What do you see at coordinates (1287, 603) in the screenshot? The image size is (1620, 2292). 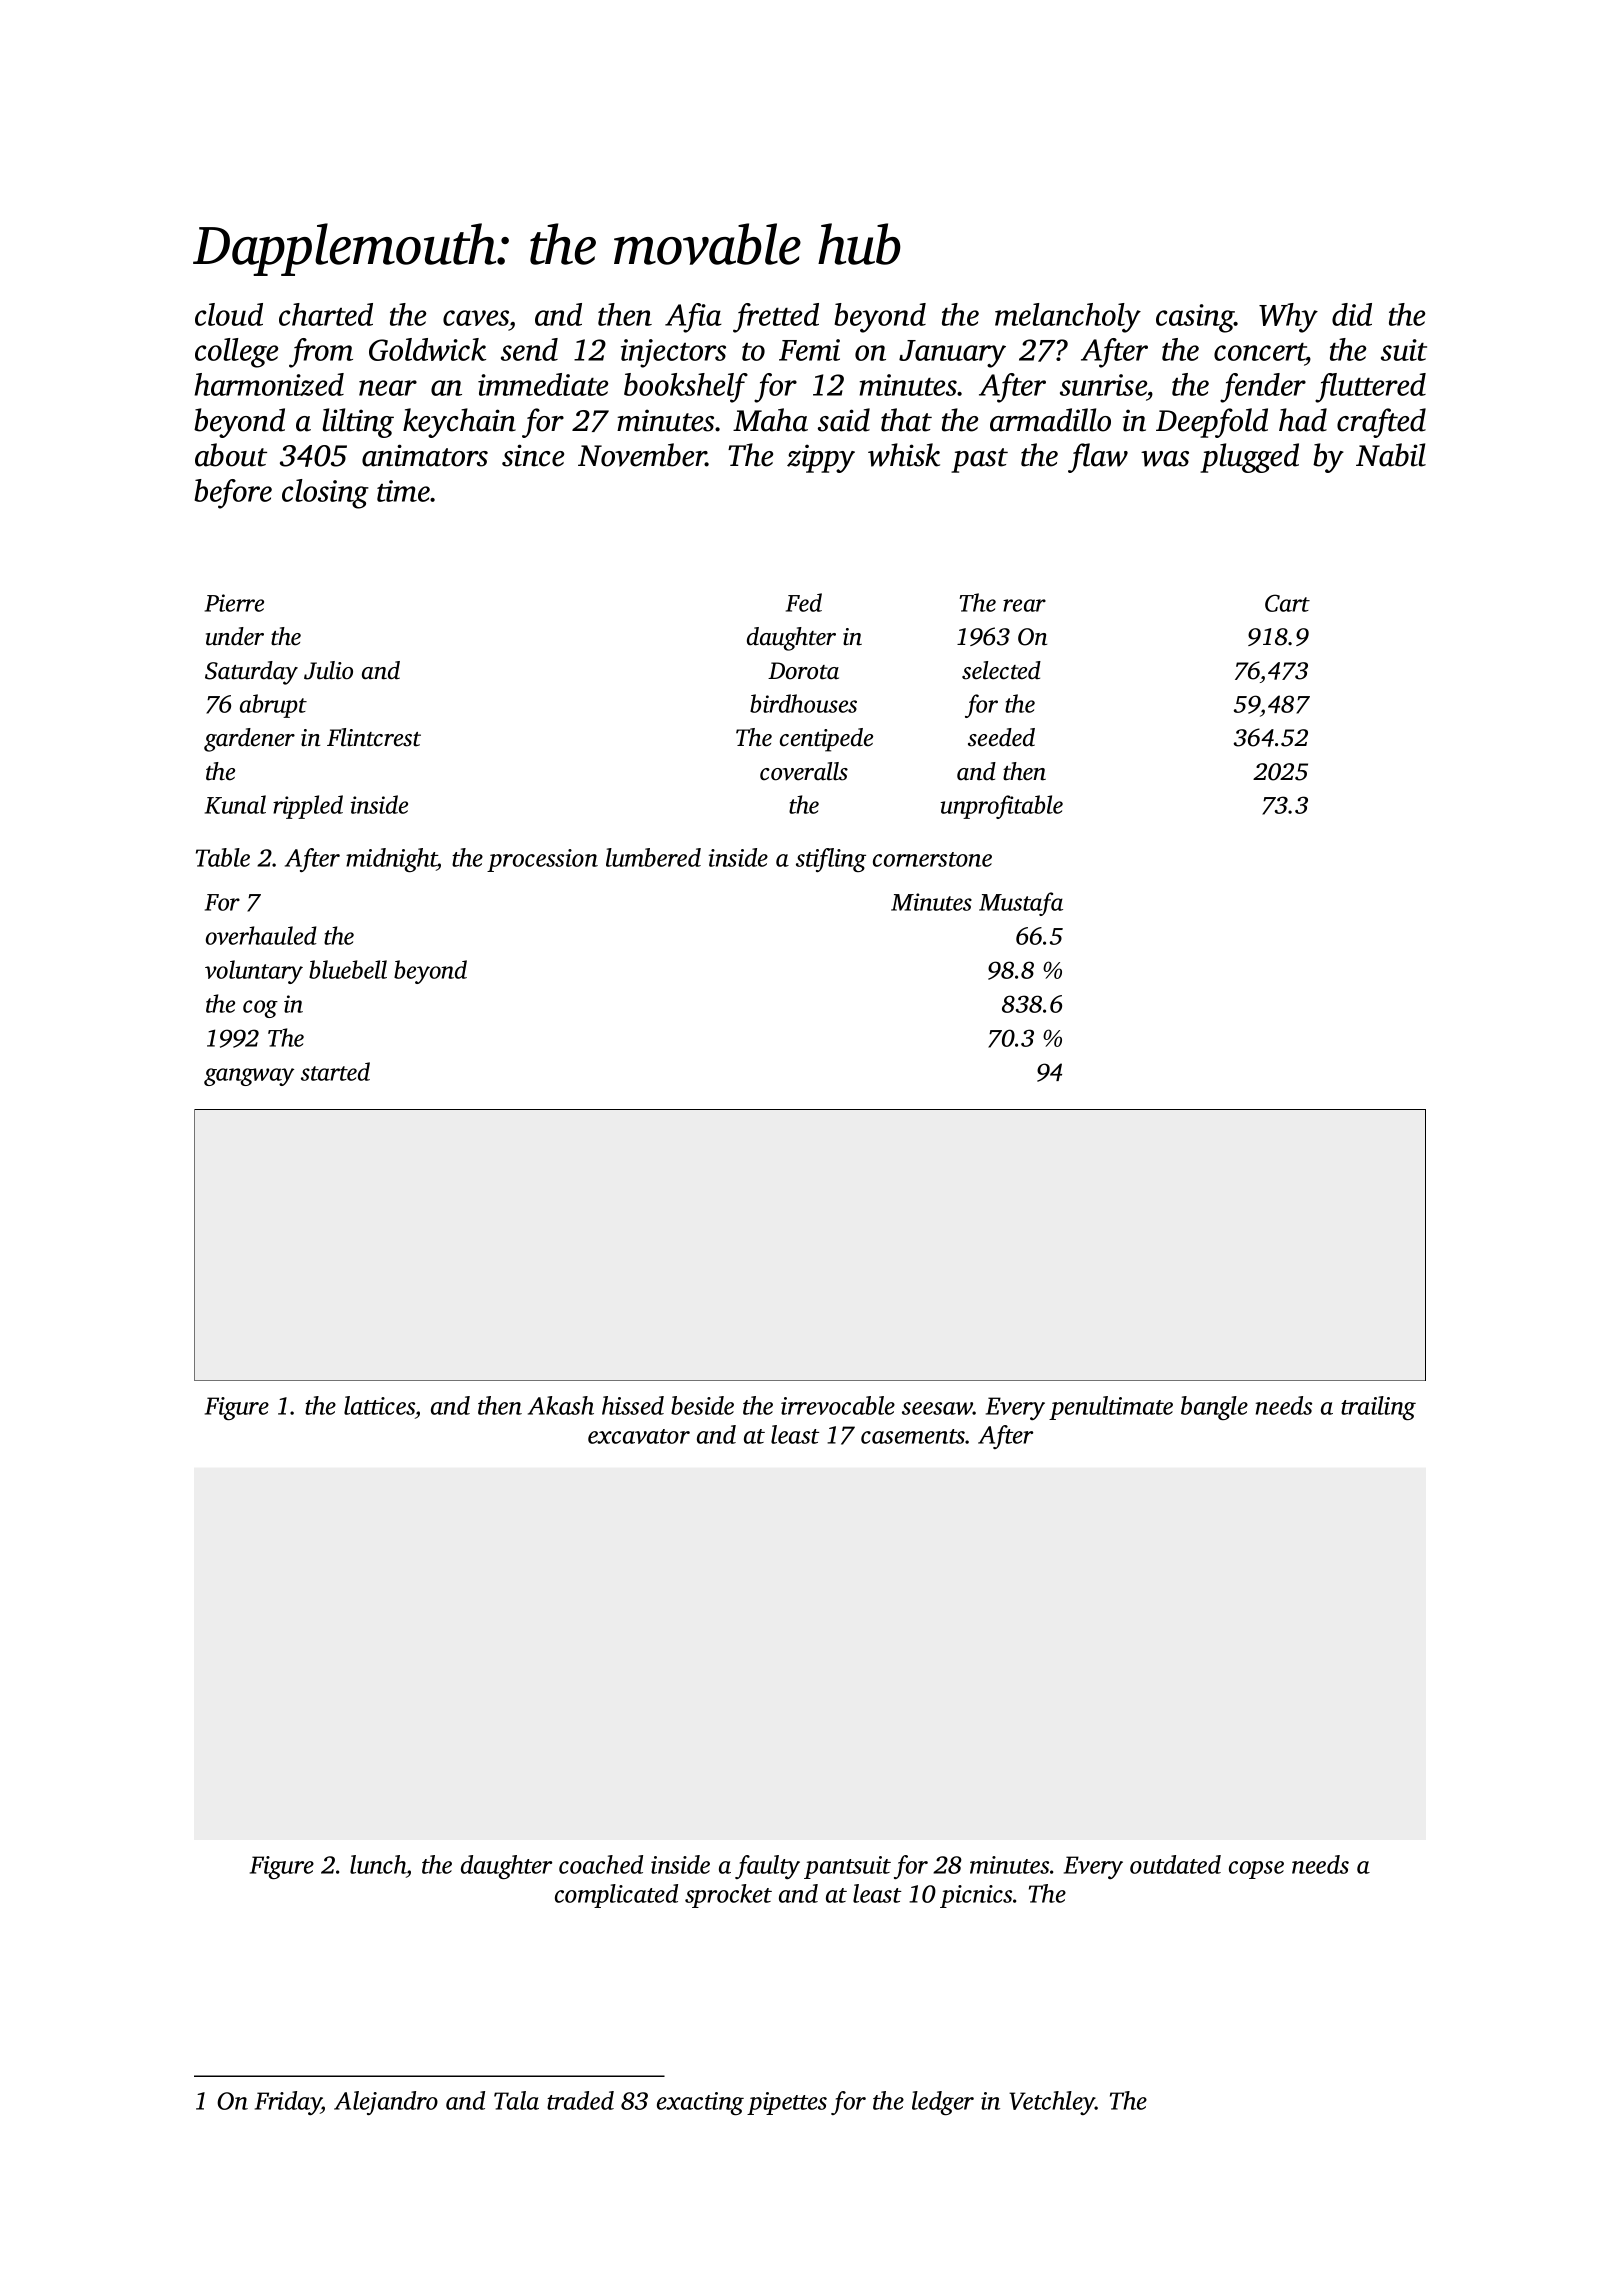 I see `Cart` at bounding box center [1287, 603].
